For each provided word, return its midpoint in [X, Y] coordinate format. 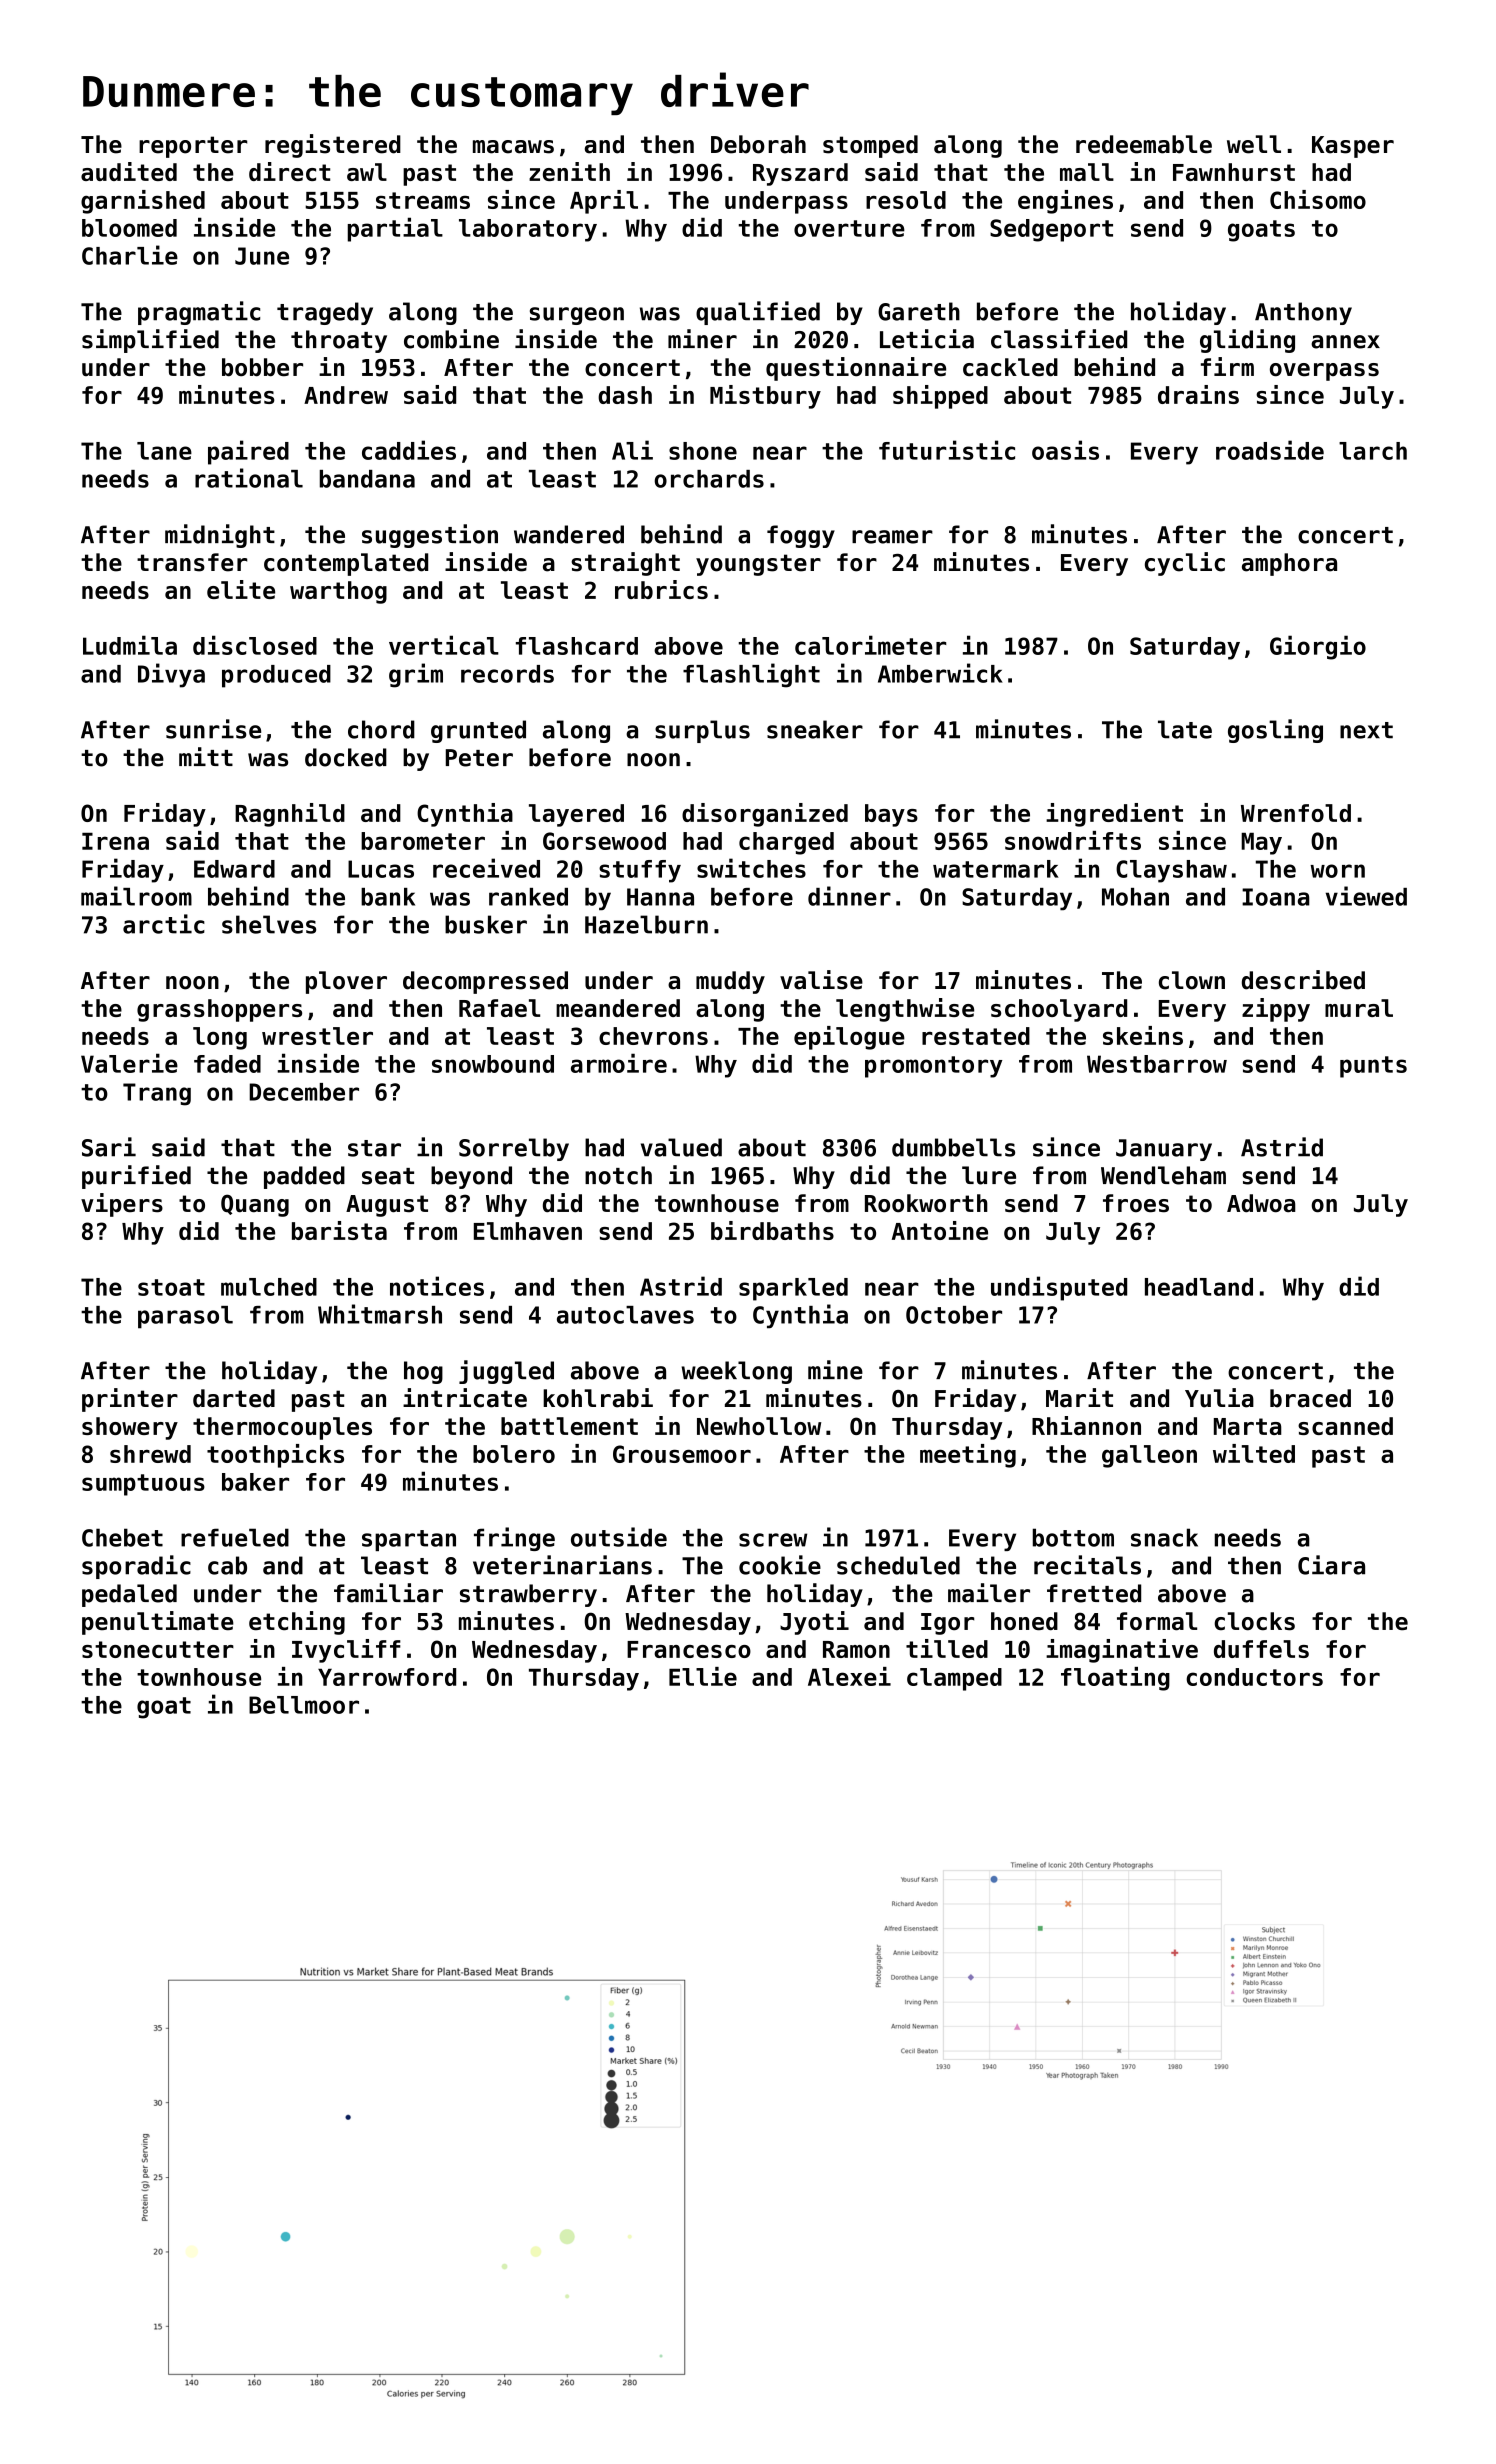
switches [751, 868]
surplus [702, 731]
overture [849, 228]
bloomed [129, 228]
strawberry [528, 1595]
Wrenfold [1296, 813]
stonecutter [158, 1649]
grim [416, 675]
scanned [1345, 1426]
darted [234, 1398]
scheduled [898, 1565]
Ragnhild [290, 815]
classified [1059, 339]
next [1366, 730]
